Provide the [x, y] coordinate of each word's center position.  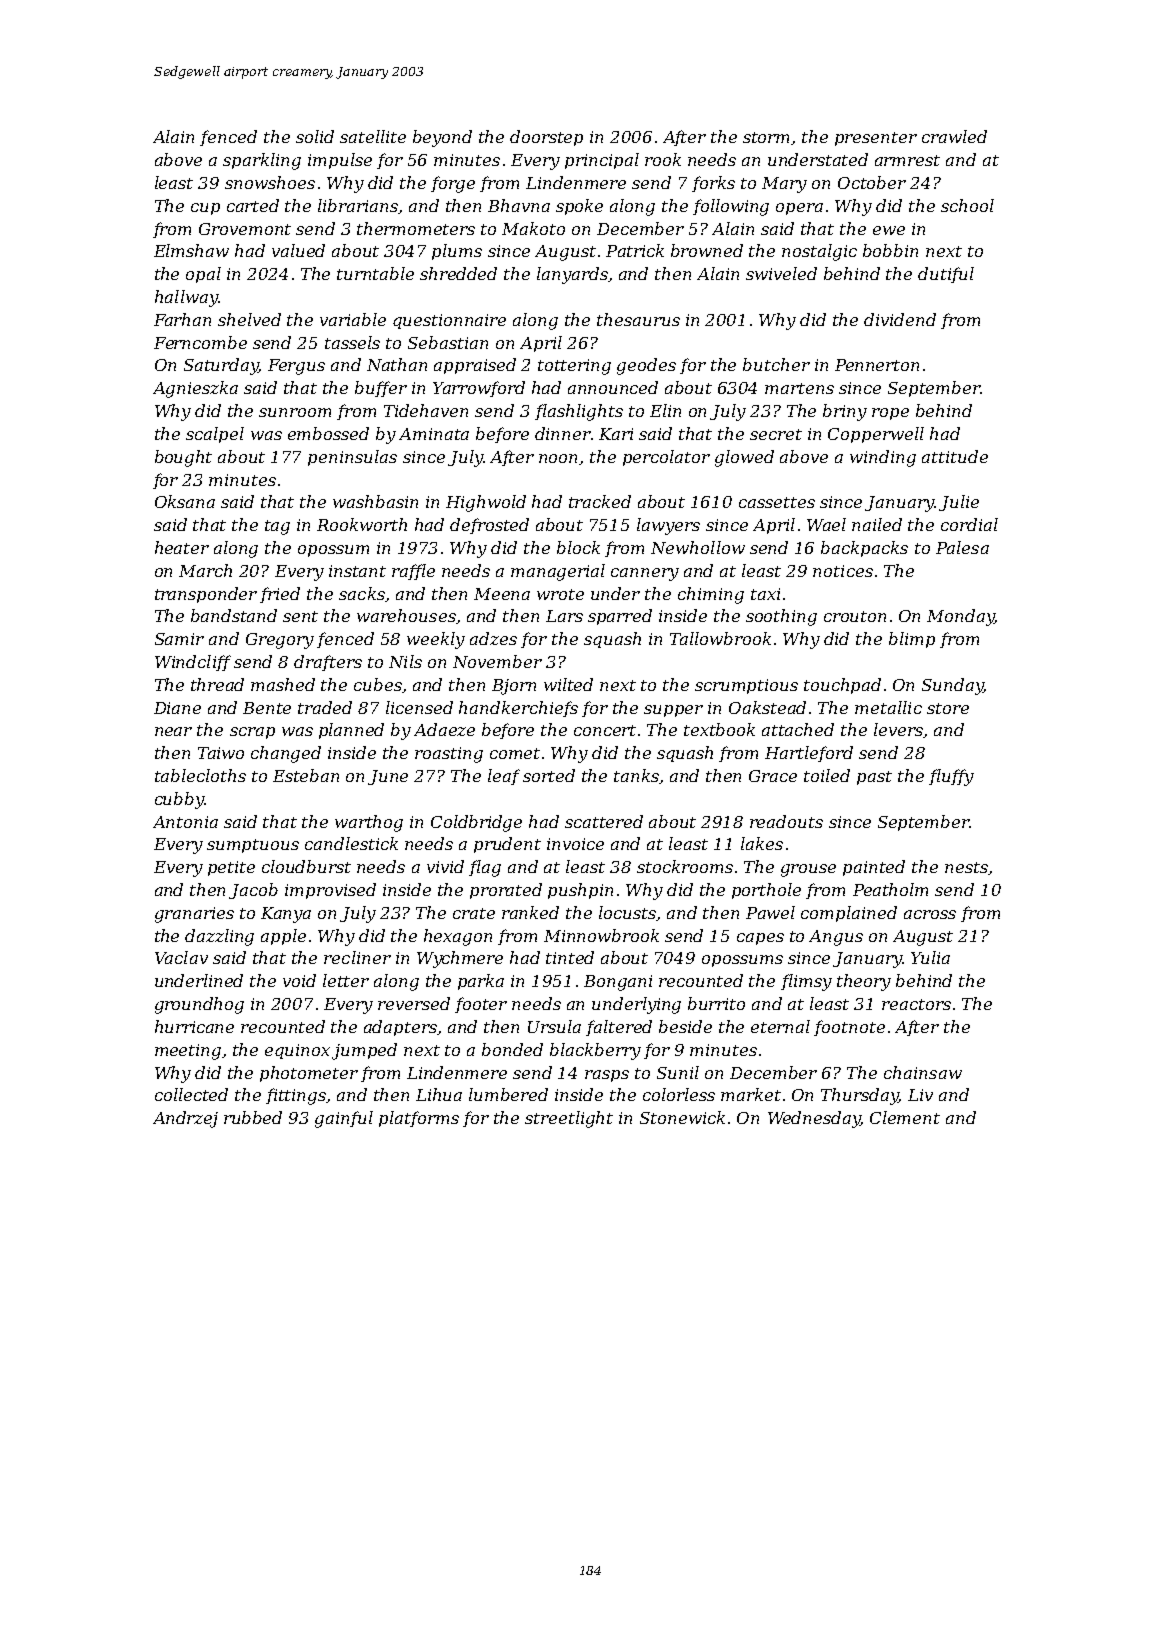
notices [843, 571]
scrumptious [746, 686]
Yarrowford [479, 389]
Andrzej [185, 1119]
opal [203, 275]
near [173, 731]
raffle [413, 572]
